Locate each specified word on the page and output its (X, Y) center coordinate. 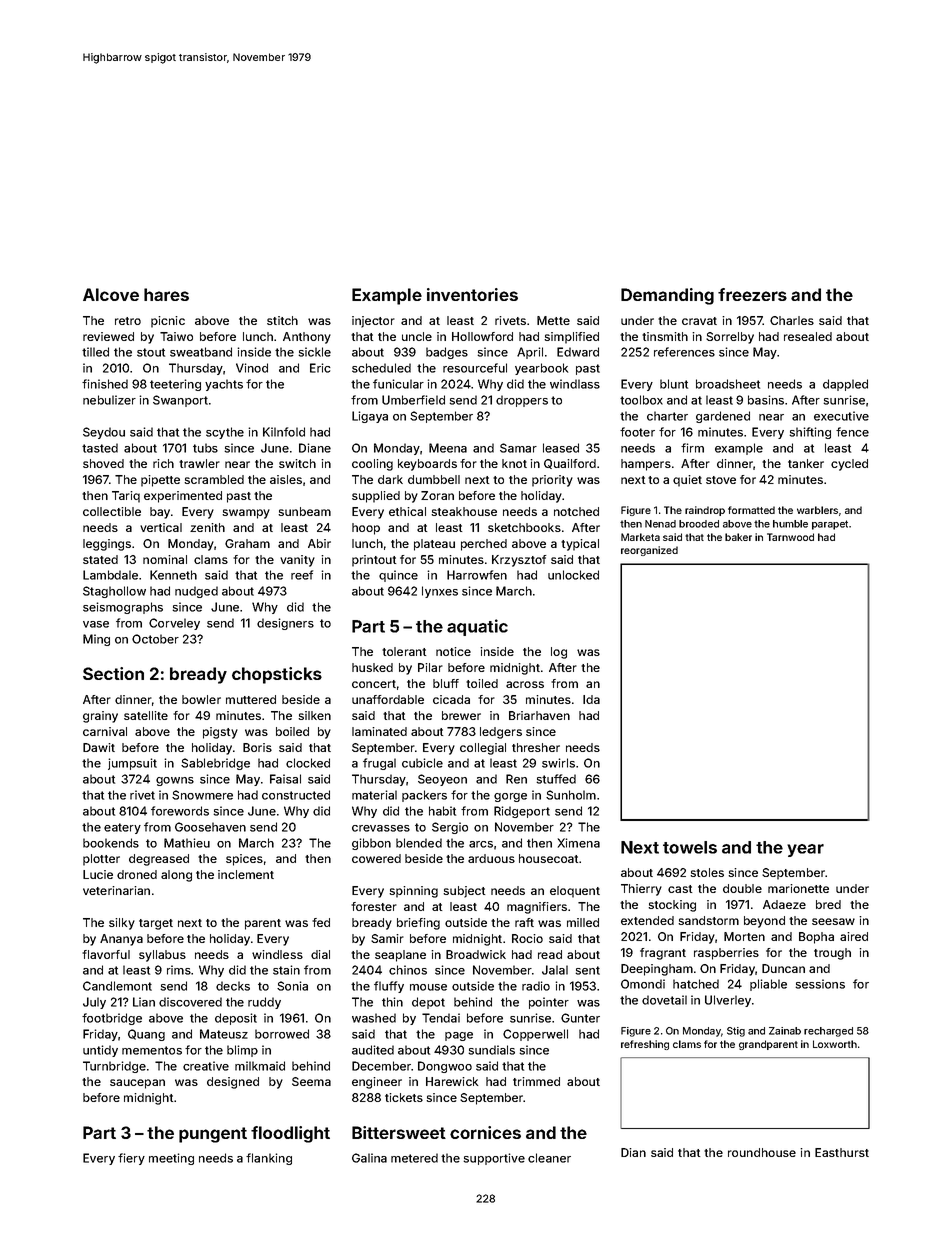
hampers (646, 465)
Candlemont (117, 986)
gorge (510, 797)
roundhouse (762, 1152)
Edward (578, 352)
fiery (131, 1159)
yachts (224, 385)
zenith (207, 527)
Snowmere (202, 795)
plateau (434, 545)
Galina (369, 1158)
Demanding (667, 296)
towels (690, 847)
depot (428, 1003)
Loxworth (835, 1044)
